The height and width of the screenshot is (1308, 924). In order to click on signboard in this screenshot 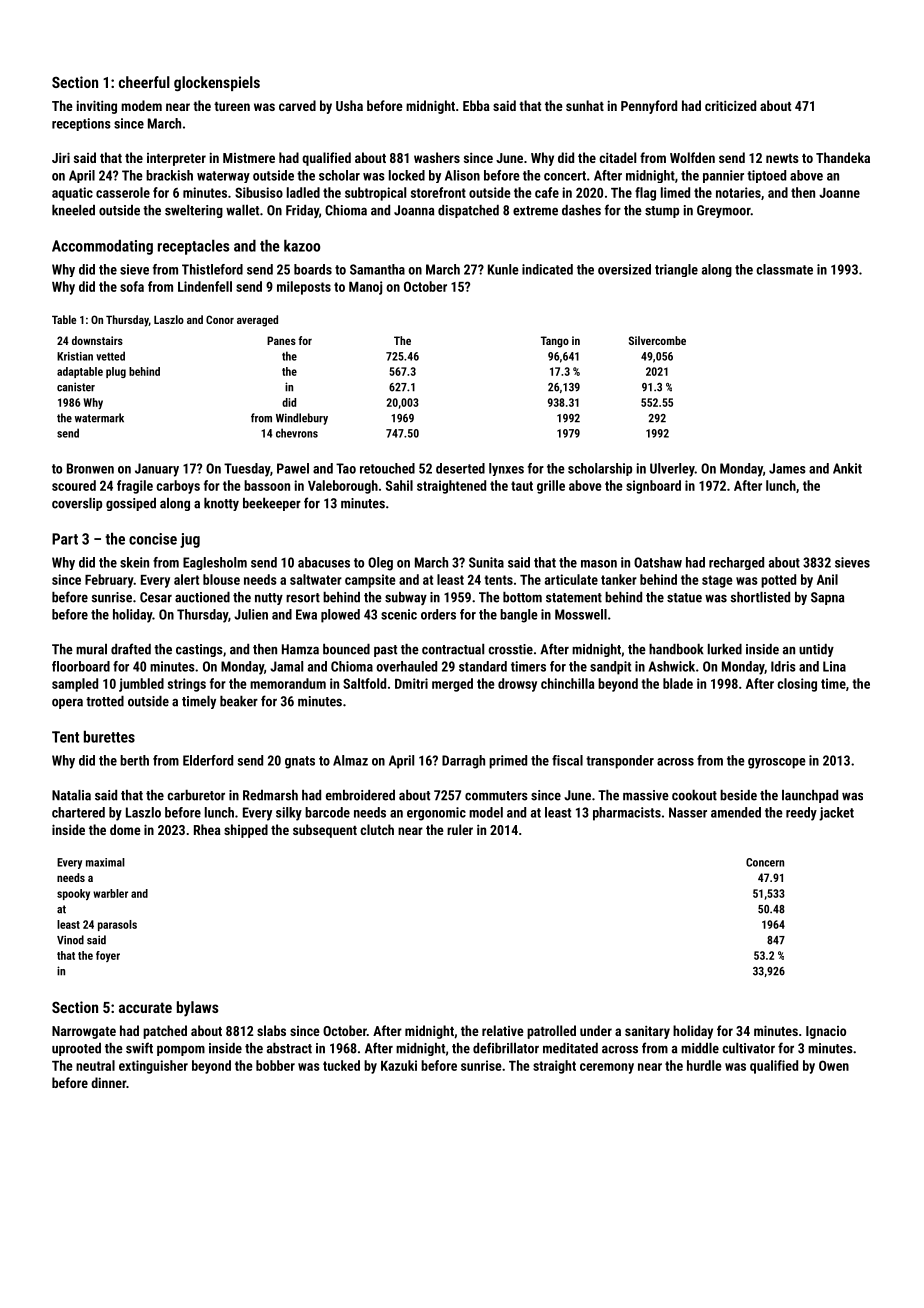, I will do `click(653, 487)`.
